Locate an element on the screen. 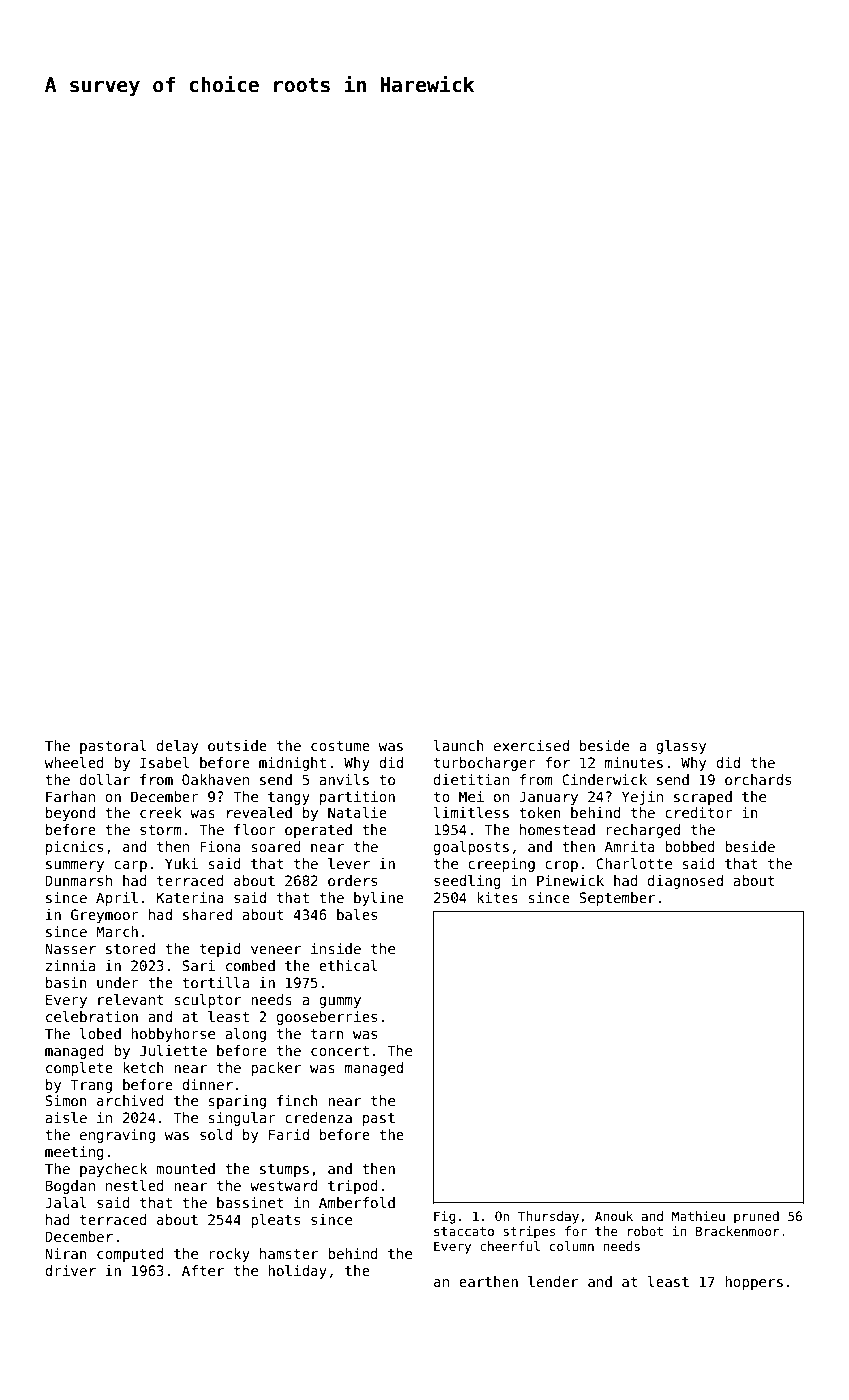 This screenshot has width=849, height=1400. September is located at coordinates (617, 899).
